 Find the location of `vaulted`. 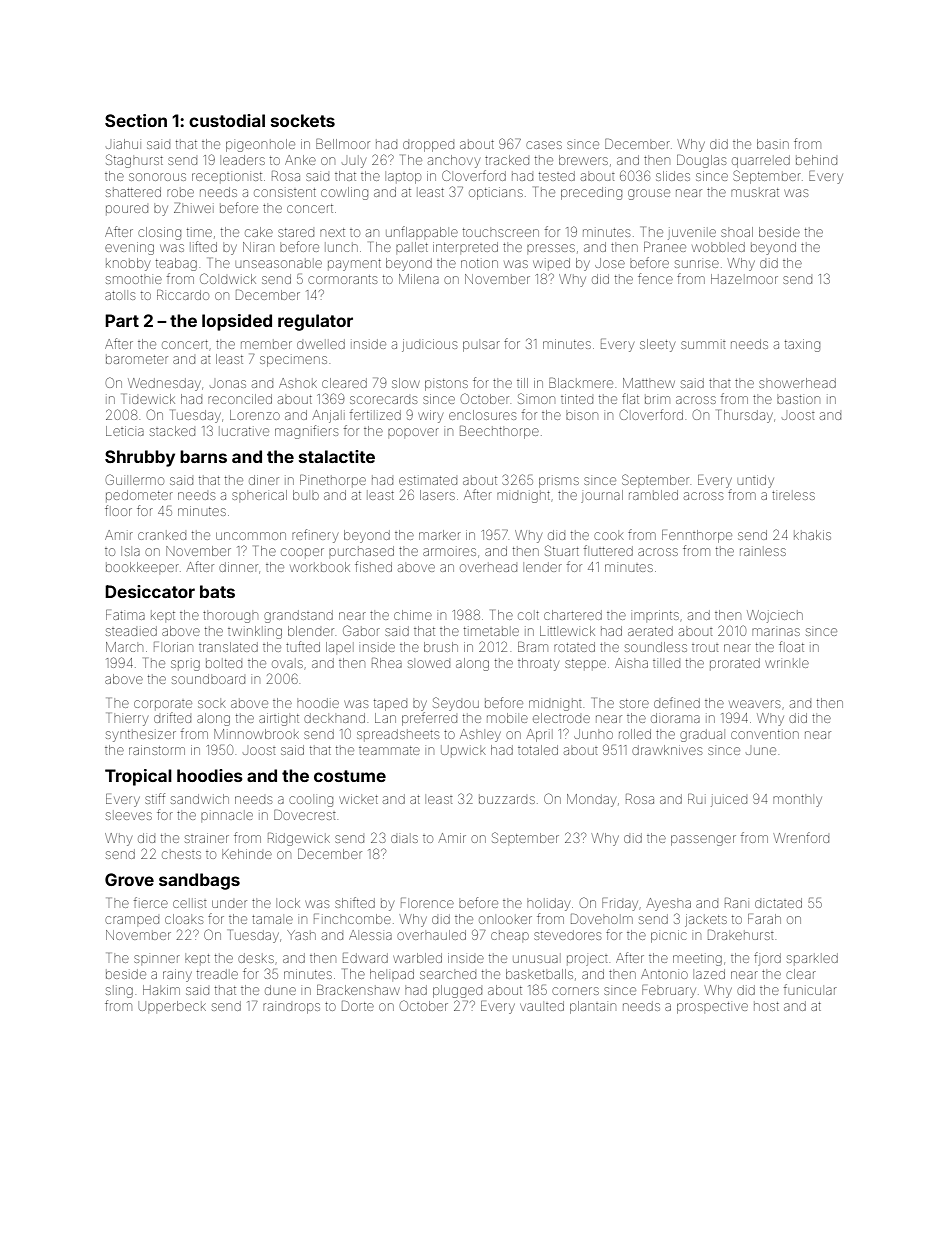

vaulted is located at coordinates (542, 1006).
